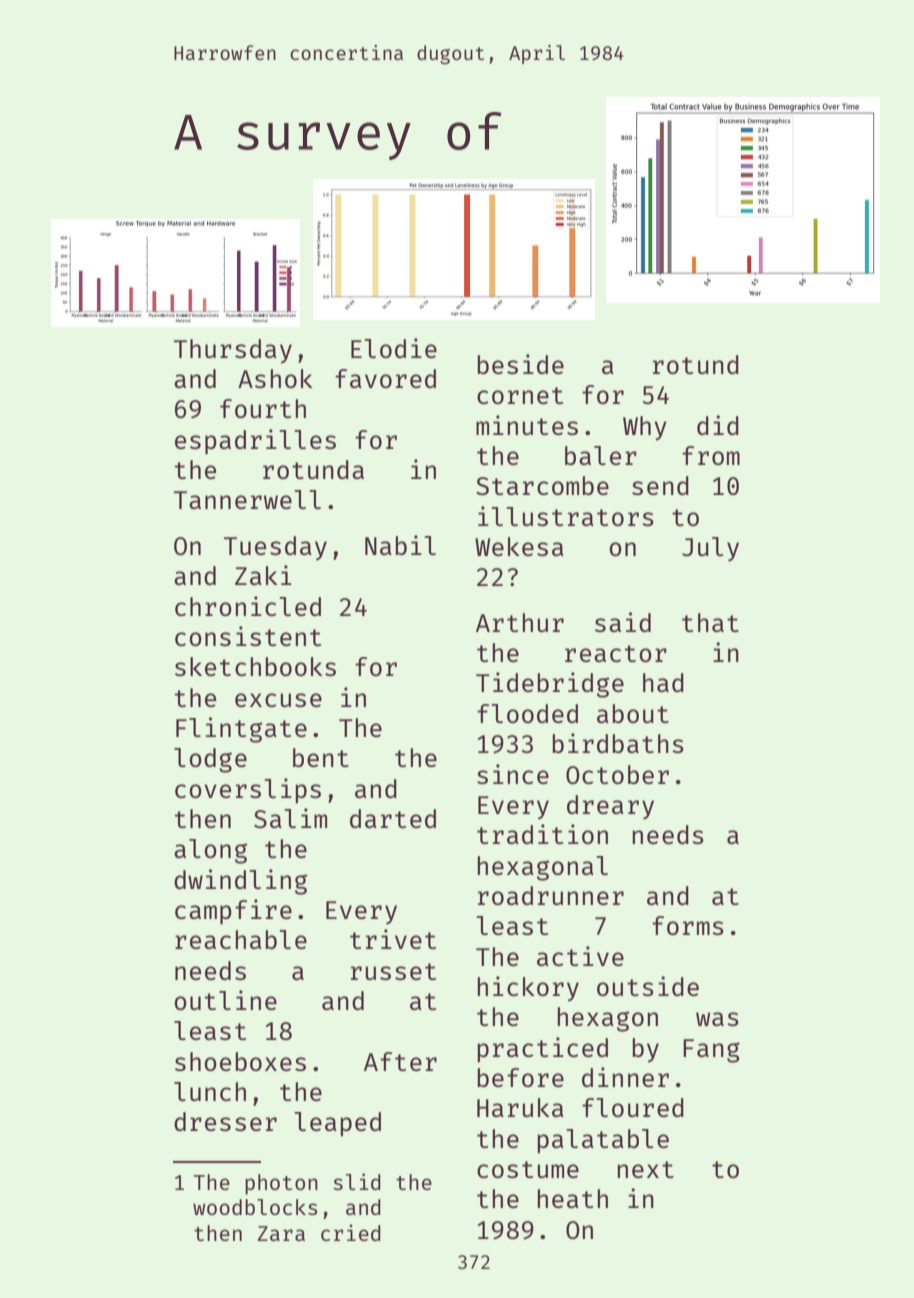 This document has height=1298, width=914. What do you see at coordinates (248, 606) in the document?
I see `chronicled` at bounding box center [248, 606].
